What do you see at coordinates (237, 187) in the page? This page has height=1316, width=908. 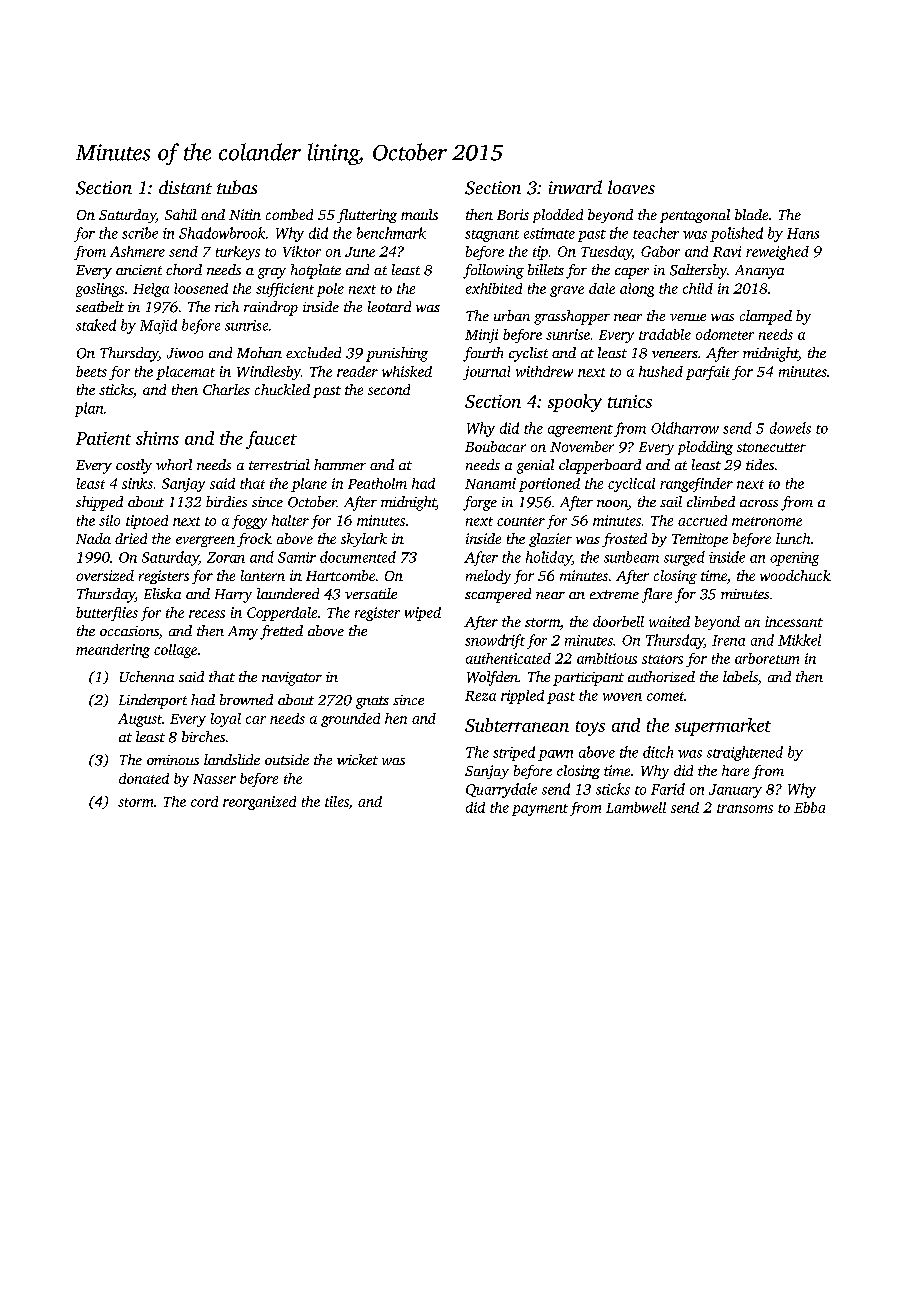 I see `tubas` at bounding box center [237, 187].
